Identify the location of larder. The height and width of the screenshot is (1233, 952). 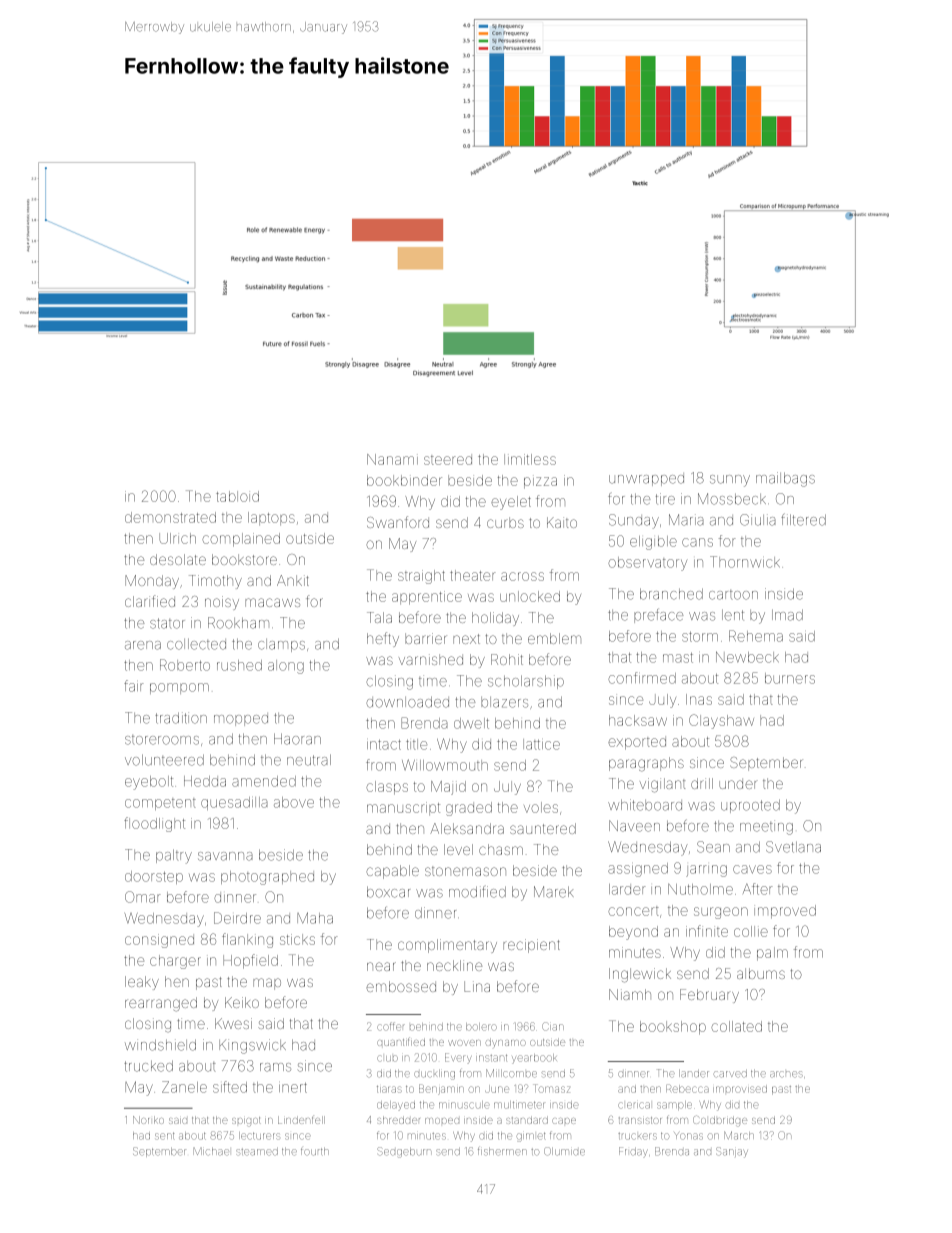
(627, 889).
